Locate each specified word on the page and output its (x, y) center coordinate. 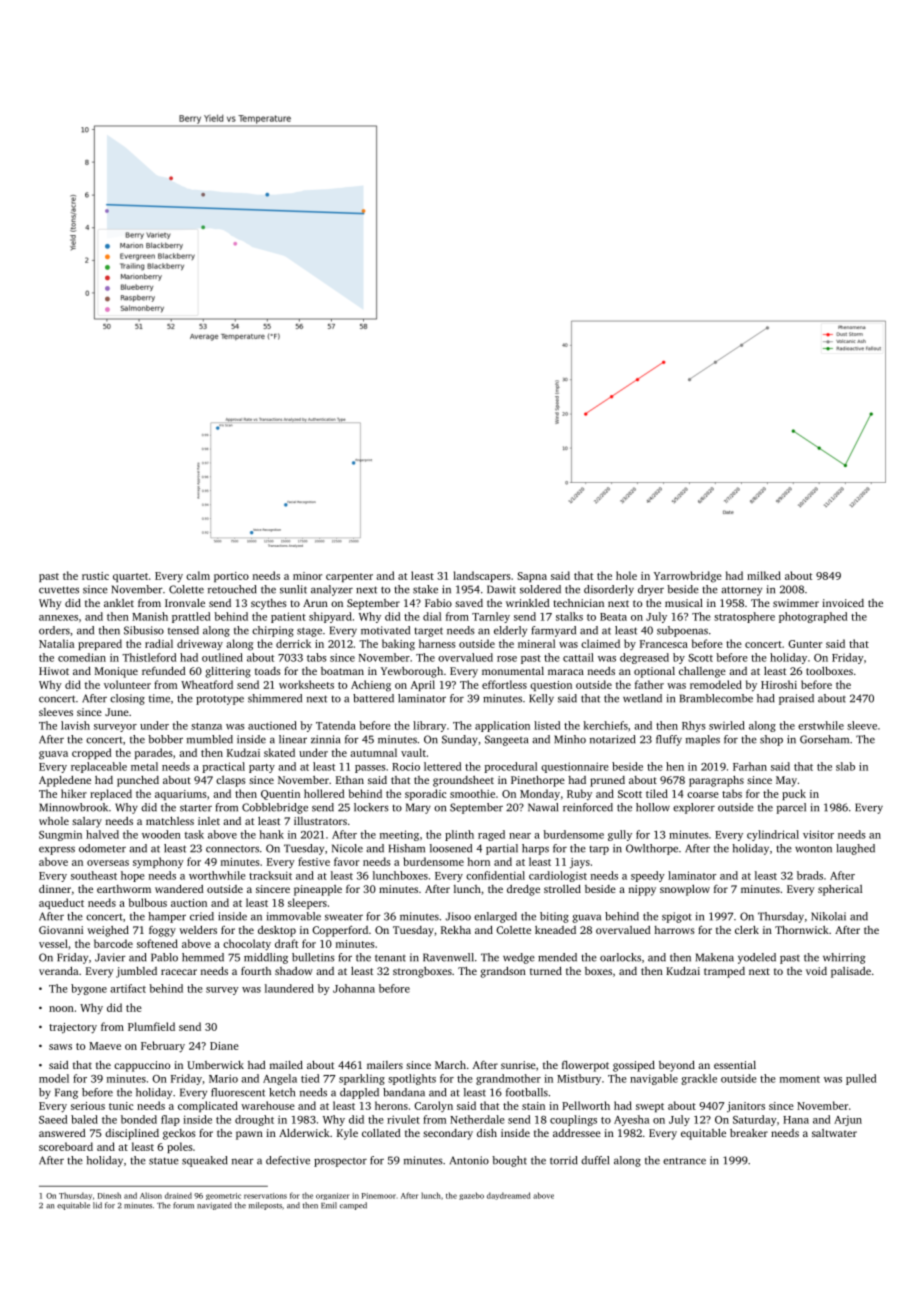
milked (764, 575)
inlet (209, 821)
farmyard (553, 631)
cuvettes (59, 590)
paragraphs (716, 781)
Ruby (579, 795)
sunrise (518, 1065)
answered (62, 1133)
